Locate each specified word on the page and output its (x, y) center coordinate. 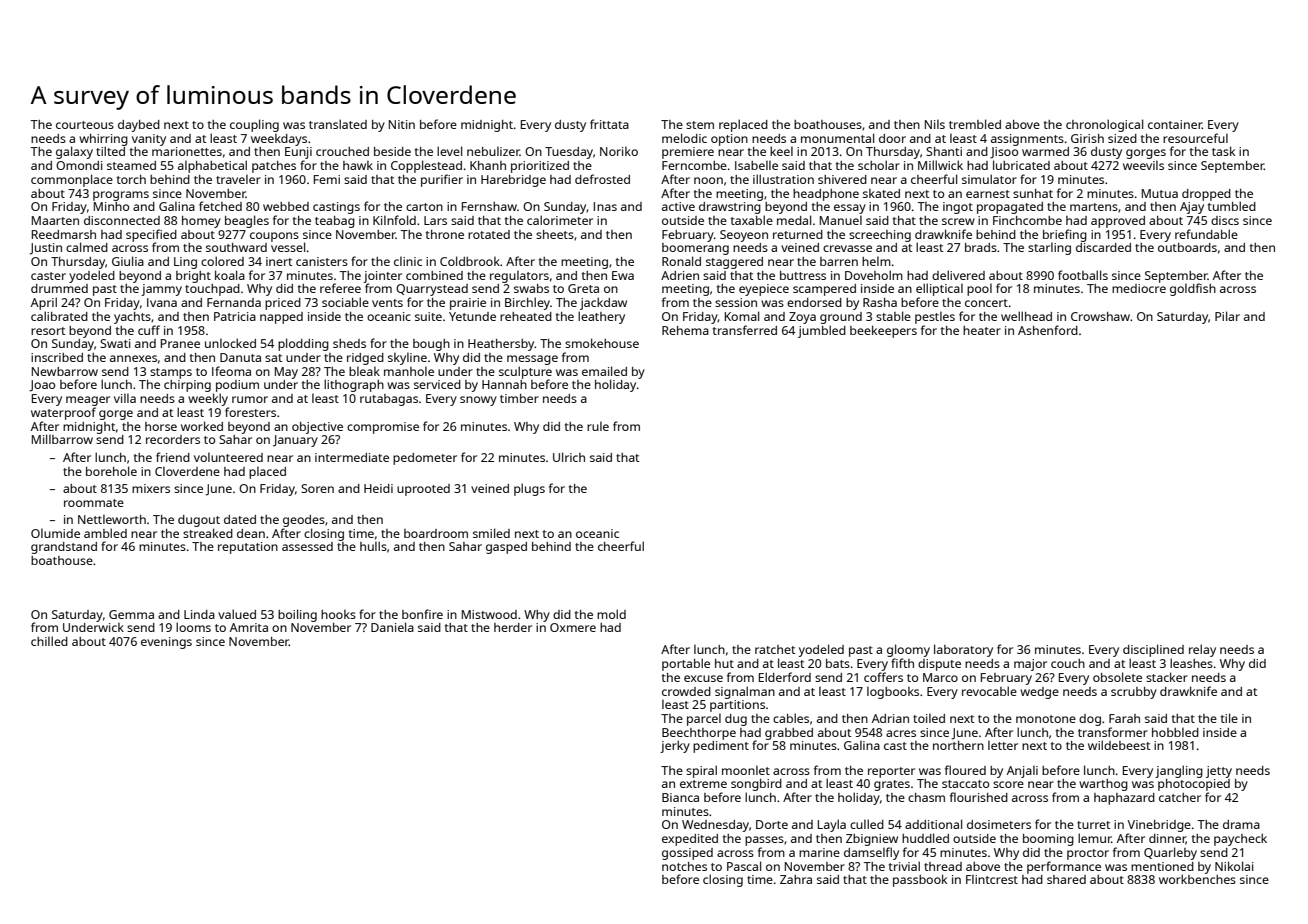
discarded (1103, 247)
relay (1202, 650)
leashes (1191, 663)
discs (1225, 220)
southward (236, 247)
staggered (734, 263)
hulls (373, 546)
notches (684, 866)
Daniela (392, 627)
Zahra (796, 879)
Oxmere (573, 627)
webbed (286, 206)
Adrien (680, 275)
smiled (491, 533)
